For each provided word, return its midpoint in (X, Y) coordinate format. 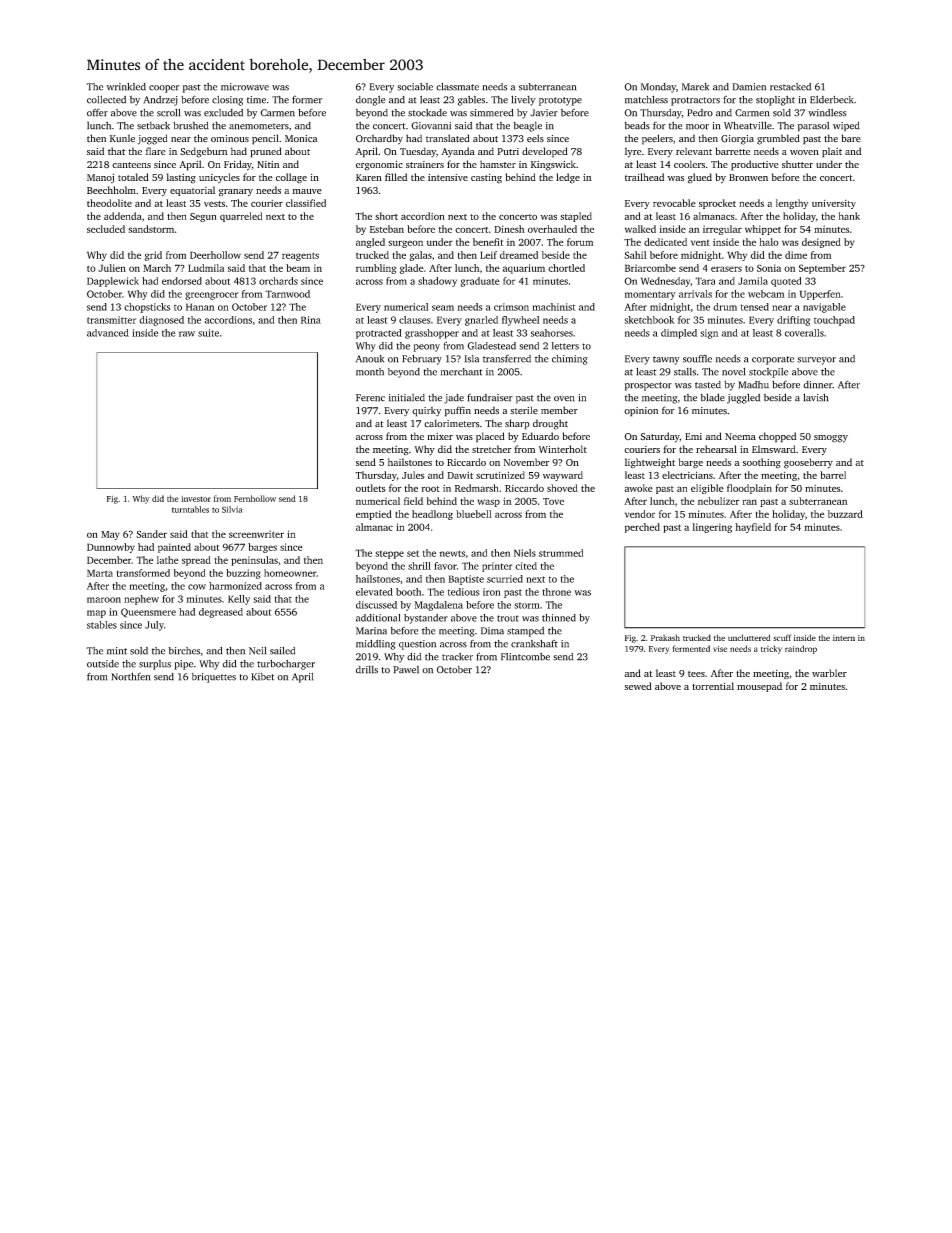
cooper (164, 89)
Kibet (262, 677)
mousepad (759, 687)
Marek (695, 87)
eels (535, 138)
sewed (638, 686)
